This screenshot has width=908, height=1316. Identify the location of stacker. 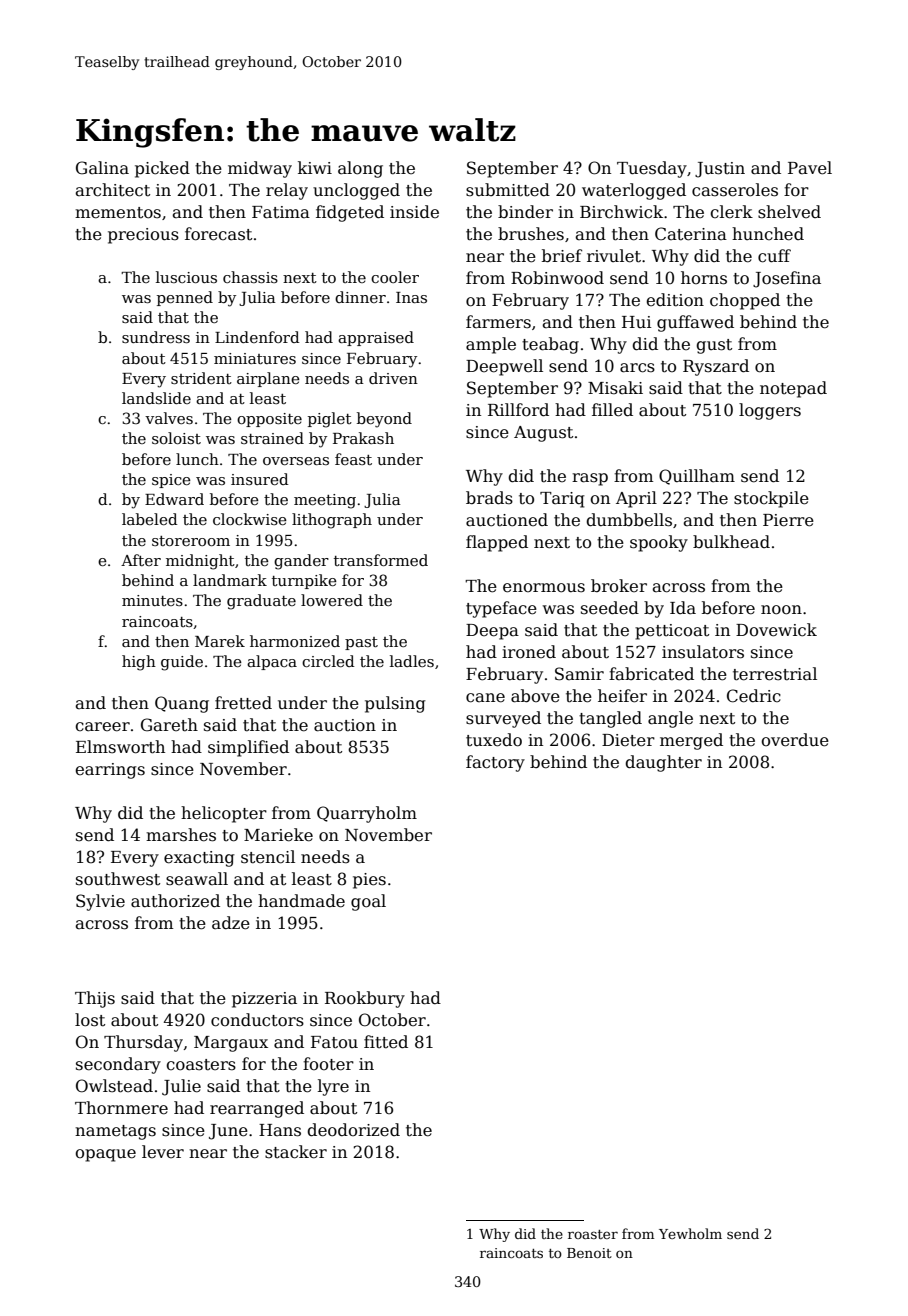
(296, 1152).
